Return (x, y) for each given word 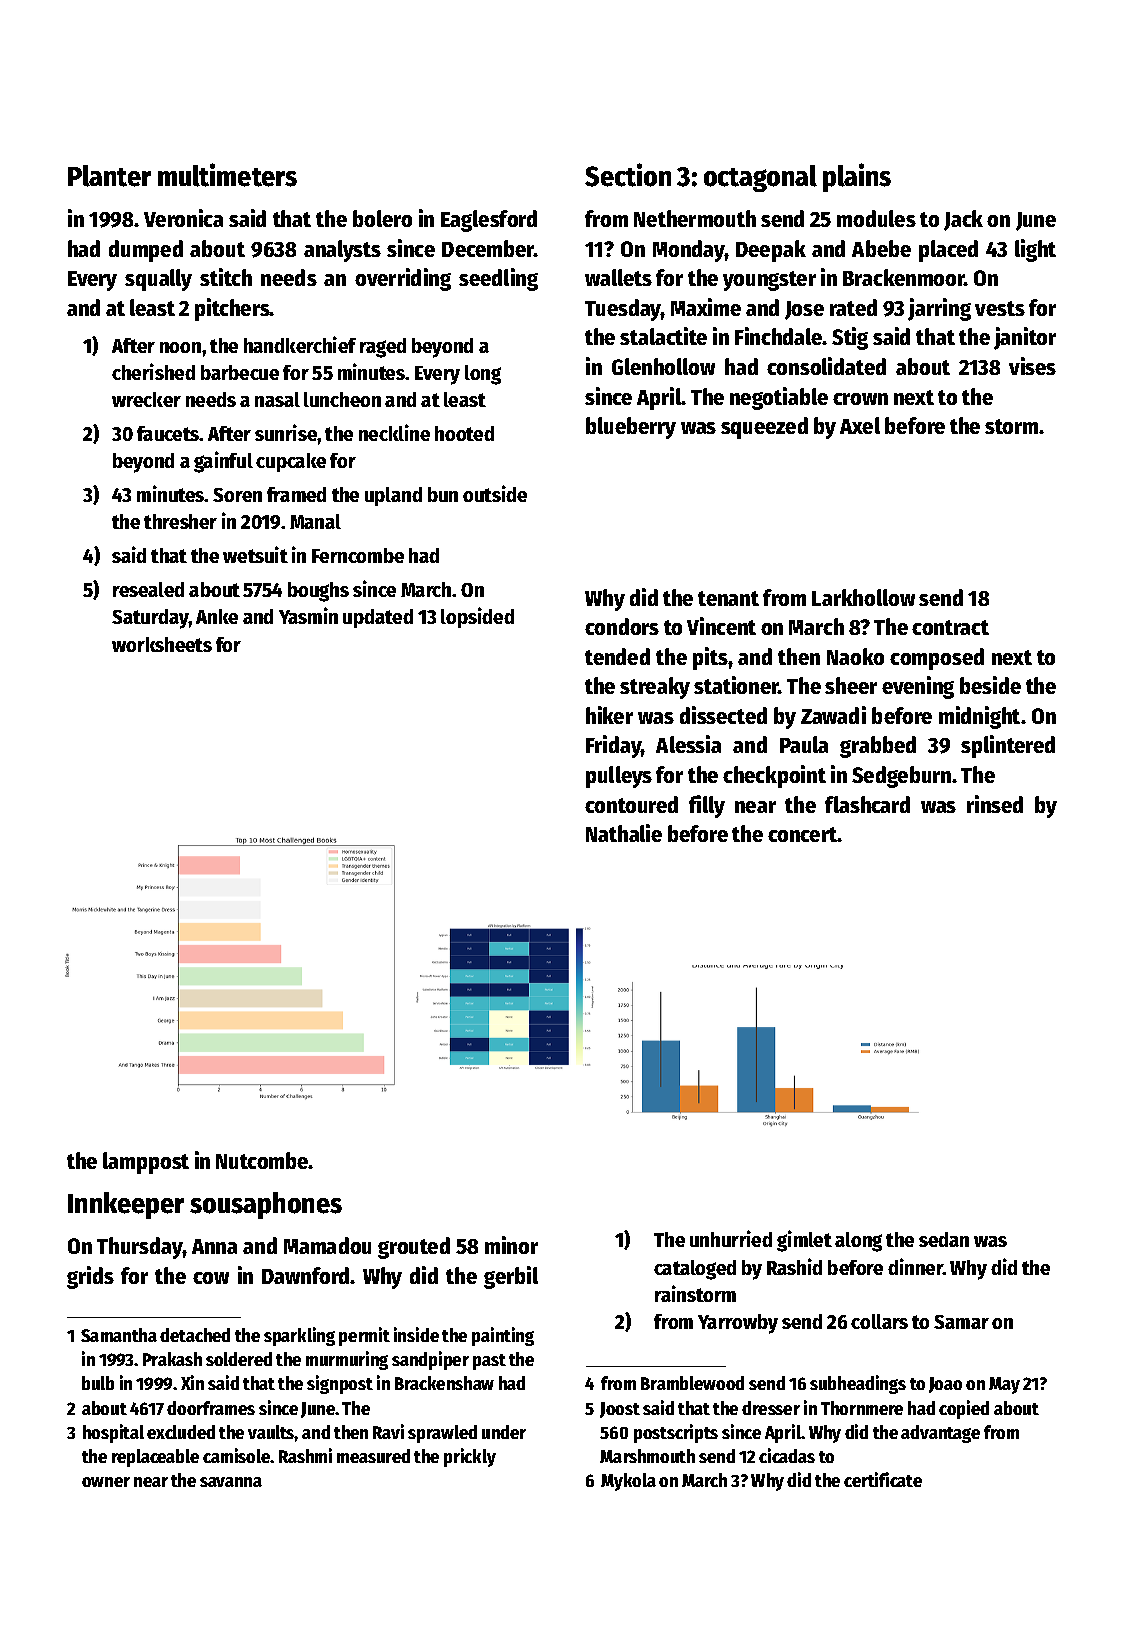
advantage (940, 1434)
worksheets (162, 644)
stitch (226, 277)
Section (628, 175)
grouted (414, 1248)
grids (90, 1277)
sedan (944, 1239)
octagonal (760, 178)
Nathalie (624, 833)
